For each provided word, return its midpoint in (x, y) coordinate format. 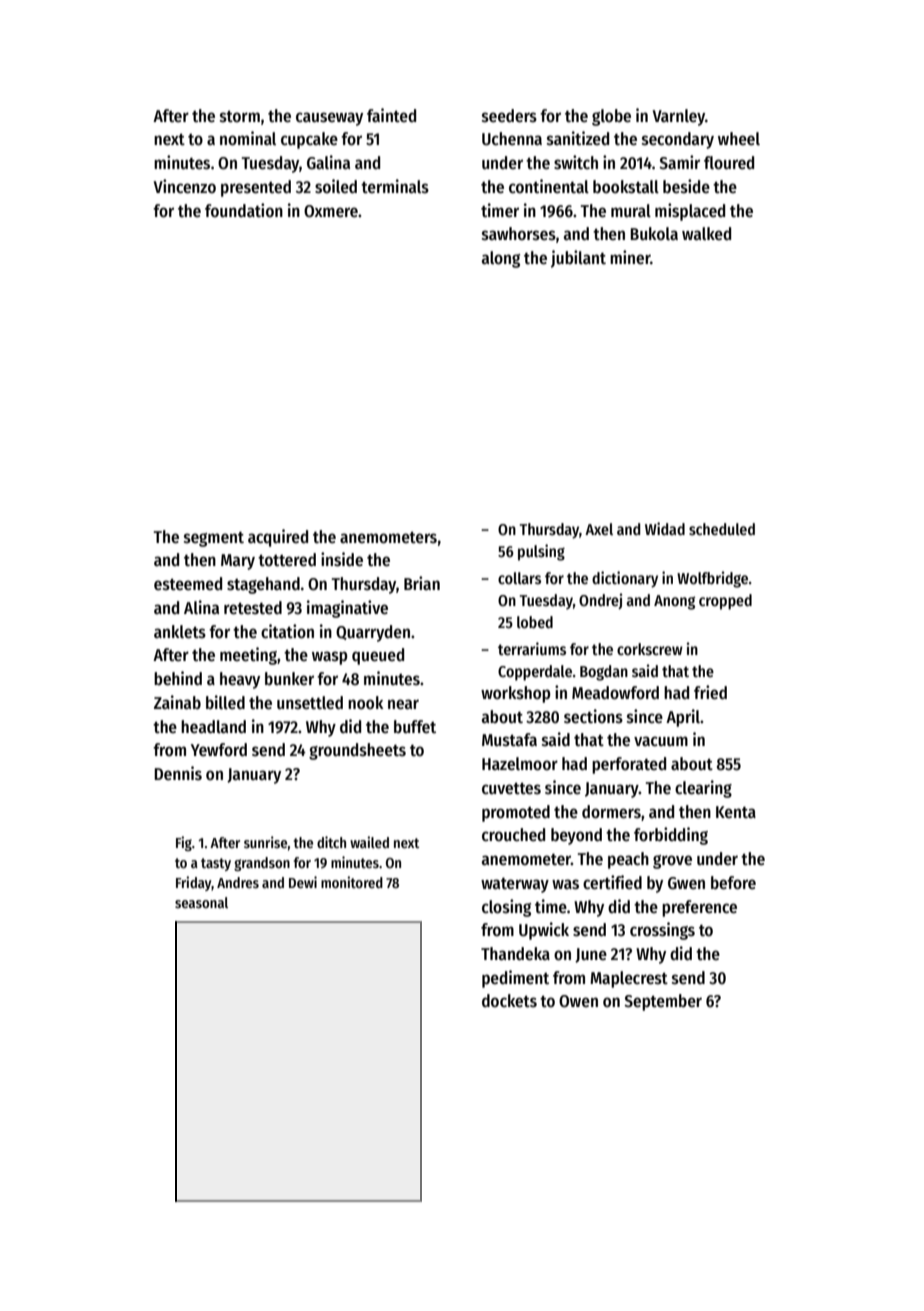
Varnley (678, 117)
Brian (422, 583)
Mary (238, 562)
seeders (509, 116)
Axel (599, 529)
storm (240, 116)
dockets (509, 1001)
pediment (515, 979)
